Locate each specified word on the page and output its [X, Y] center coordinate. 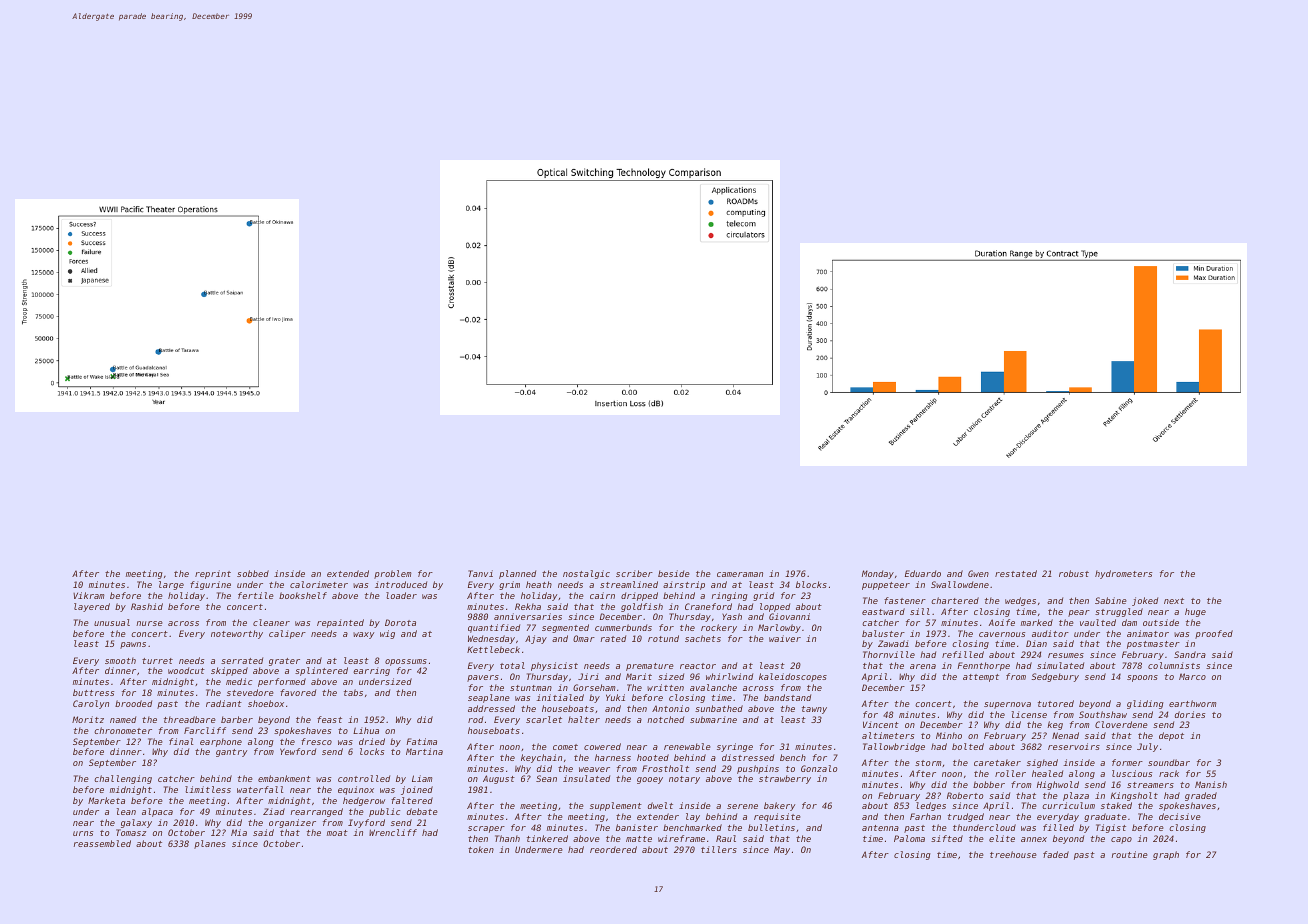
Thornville [889, 654]
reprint [213, 574]
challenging [123, 779]
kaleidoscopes [793, 677]
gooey [650, 780]
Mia [239, 832]
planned [517, 574]
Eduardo [923, 573]
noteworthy [237, 634]
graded [1201, 796]
